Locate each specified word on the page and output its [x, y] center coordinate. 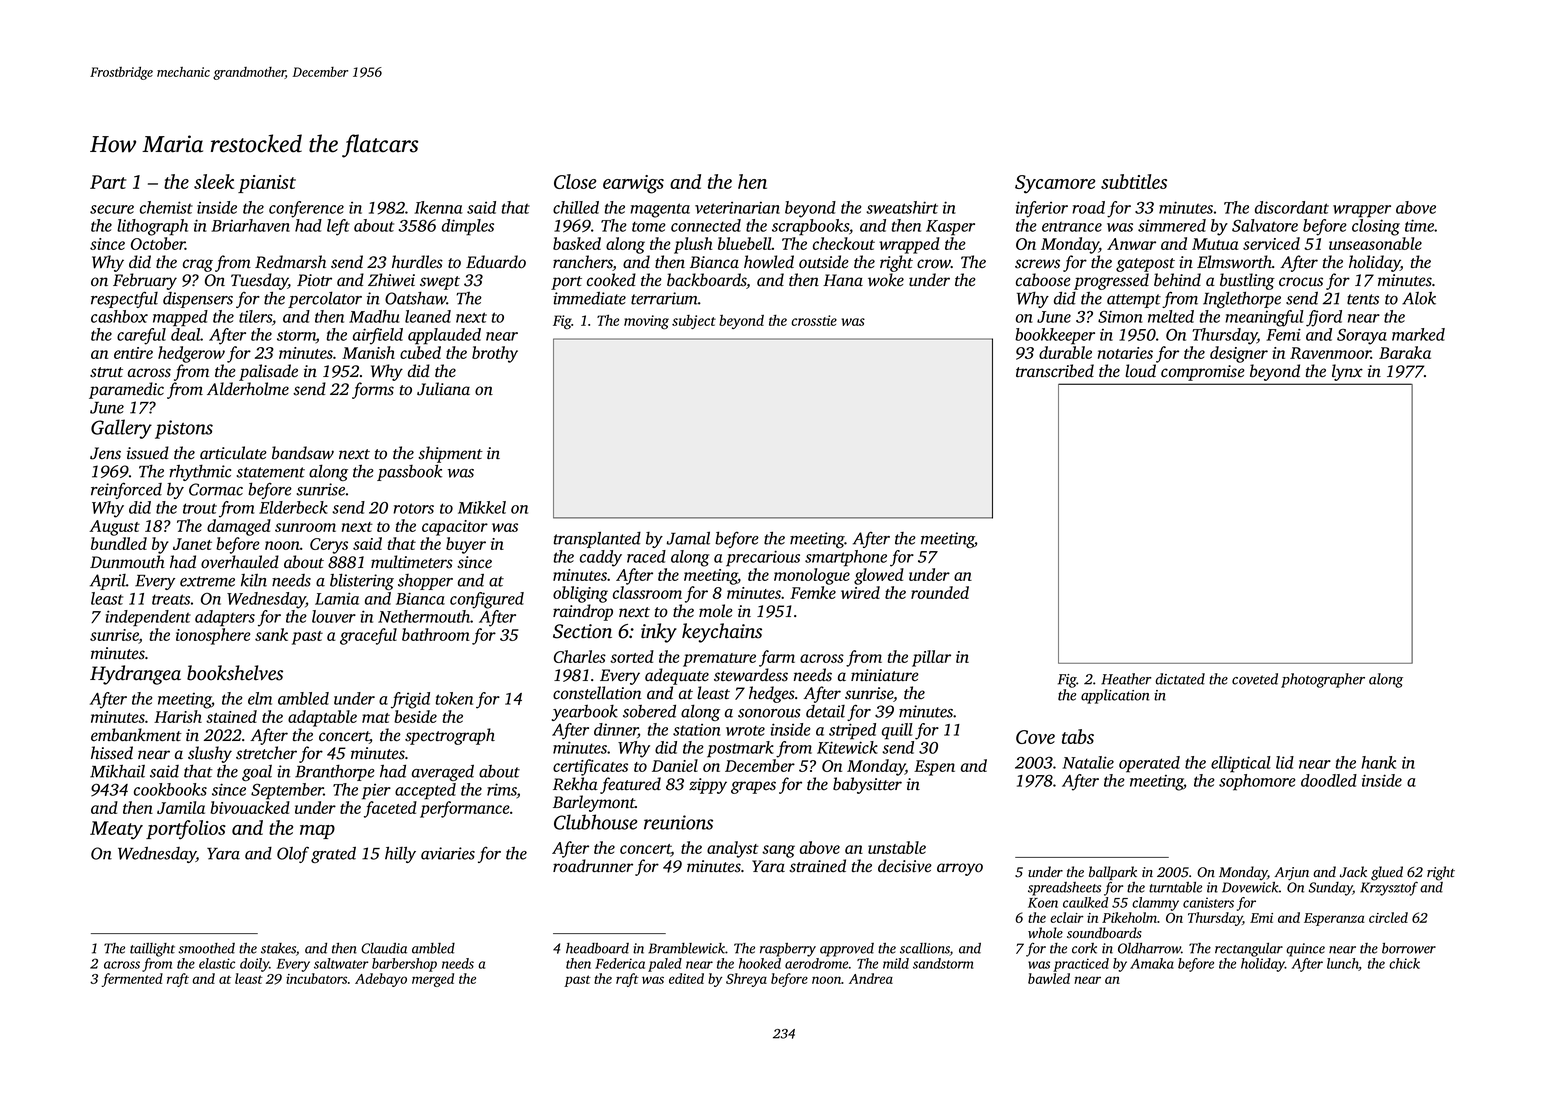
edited [686, 978]
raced [646, 556]
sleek [214, 181]
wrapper [1362, 211]
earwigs [633, 184]
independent [148, 618]
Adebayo [381, 980]
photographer [1323, 680]
